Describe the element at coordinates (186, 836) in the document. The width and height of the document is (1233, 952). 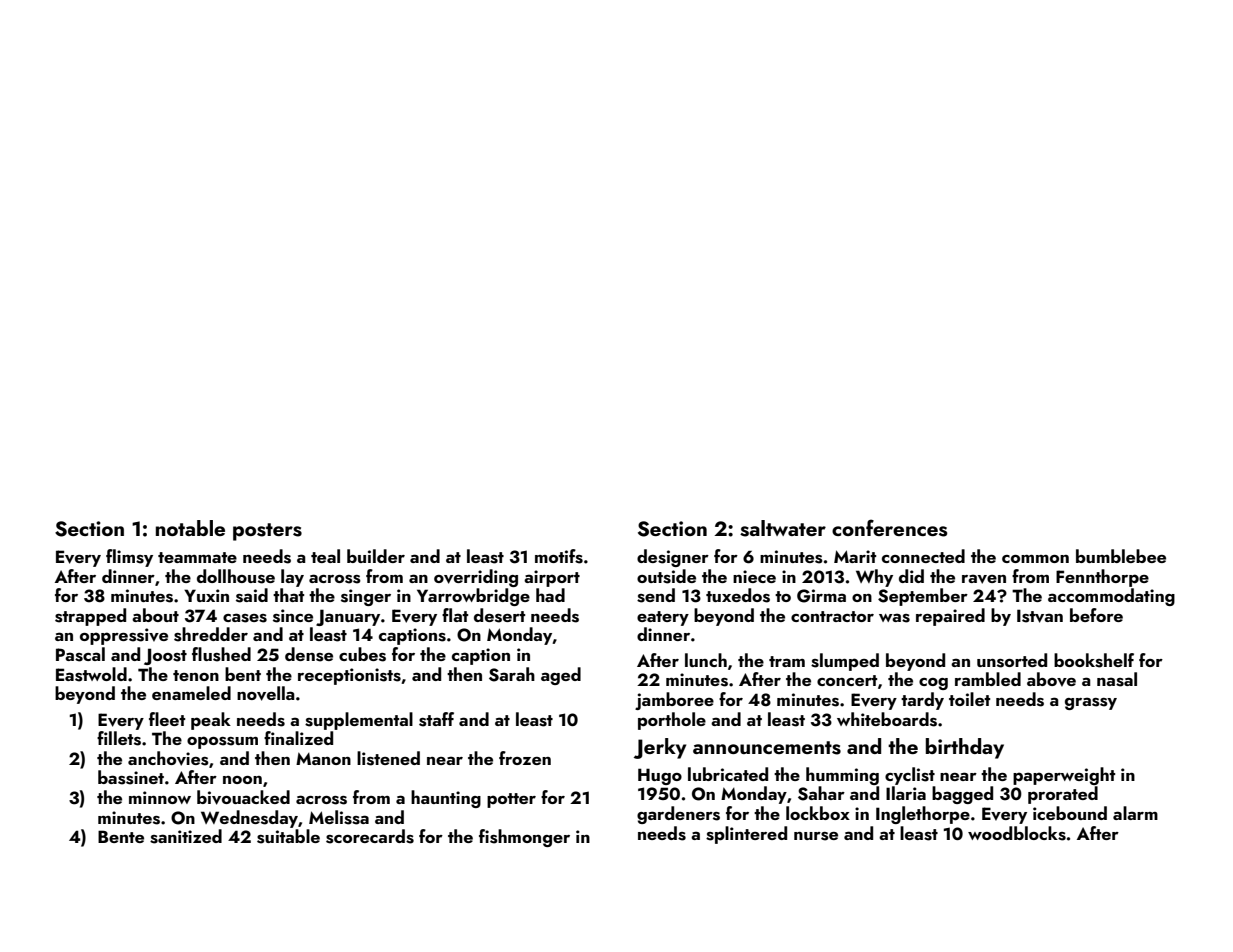
I see `sanitized` at that location.
